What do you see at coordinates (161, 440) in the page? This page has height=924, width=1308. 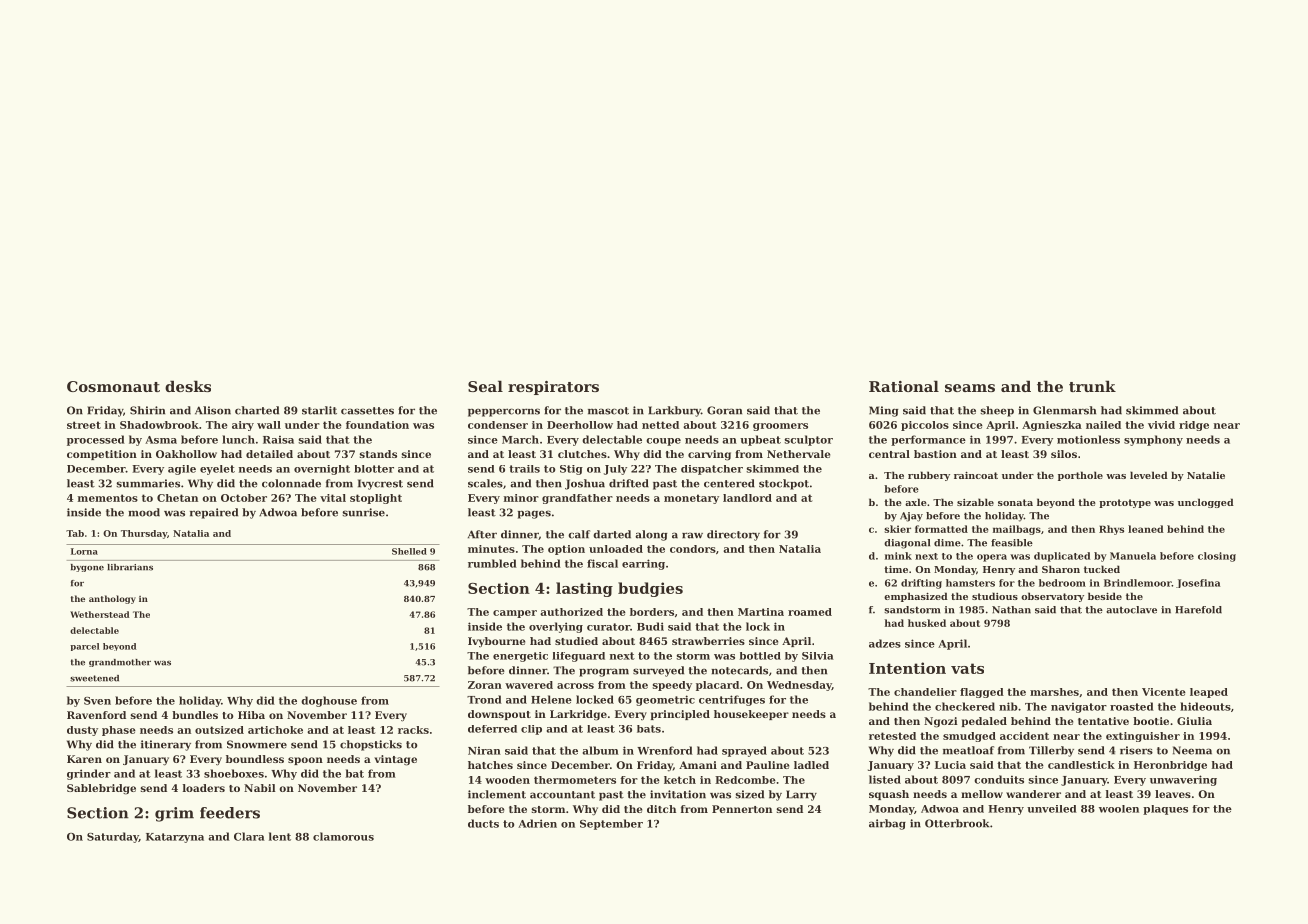 I see `Asma` at bounding box center [161, 440].
